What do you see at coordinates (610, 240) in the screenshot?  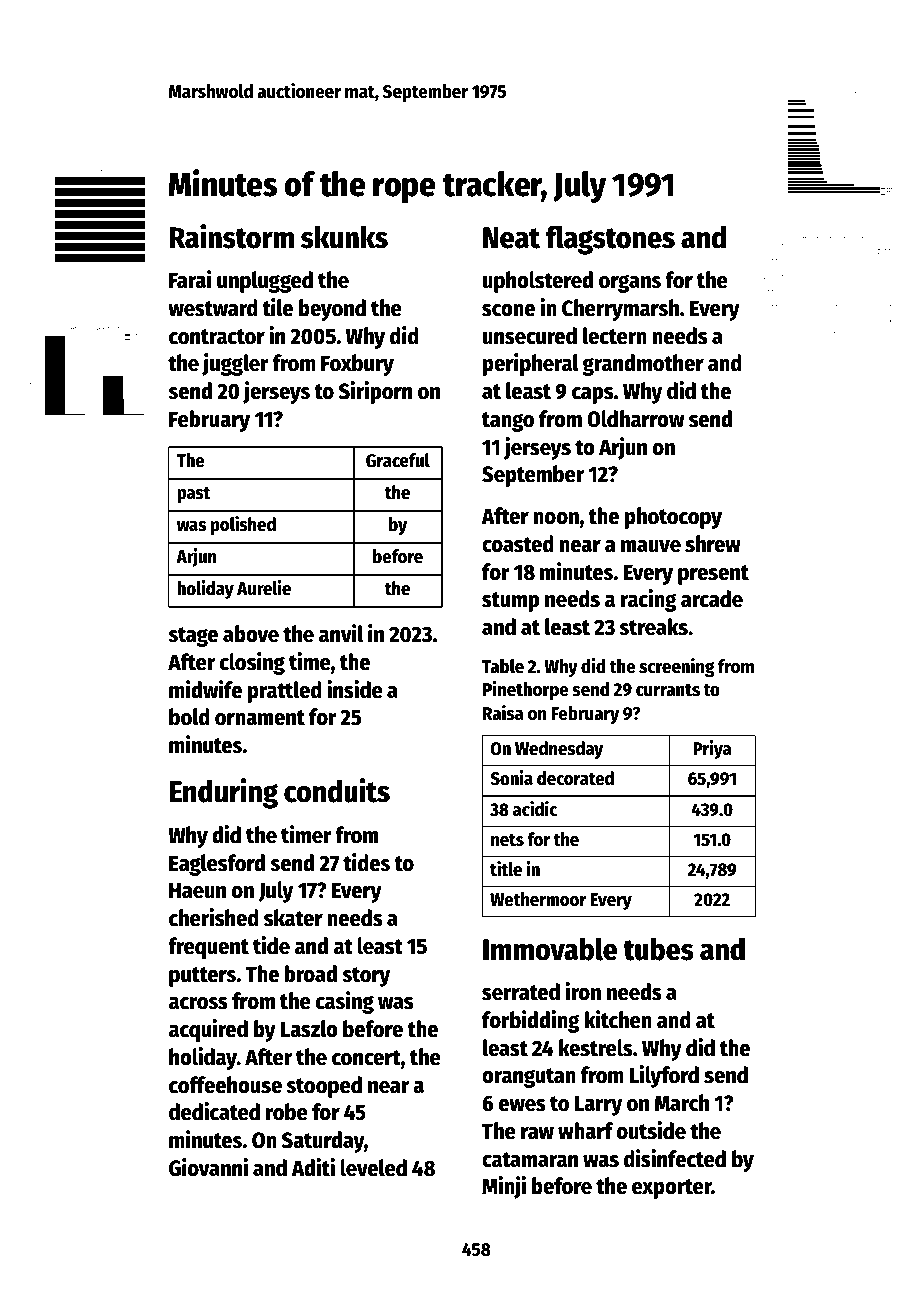 I see `flagstones` at bounding box center [610, 240].
